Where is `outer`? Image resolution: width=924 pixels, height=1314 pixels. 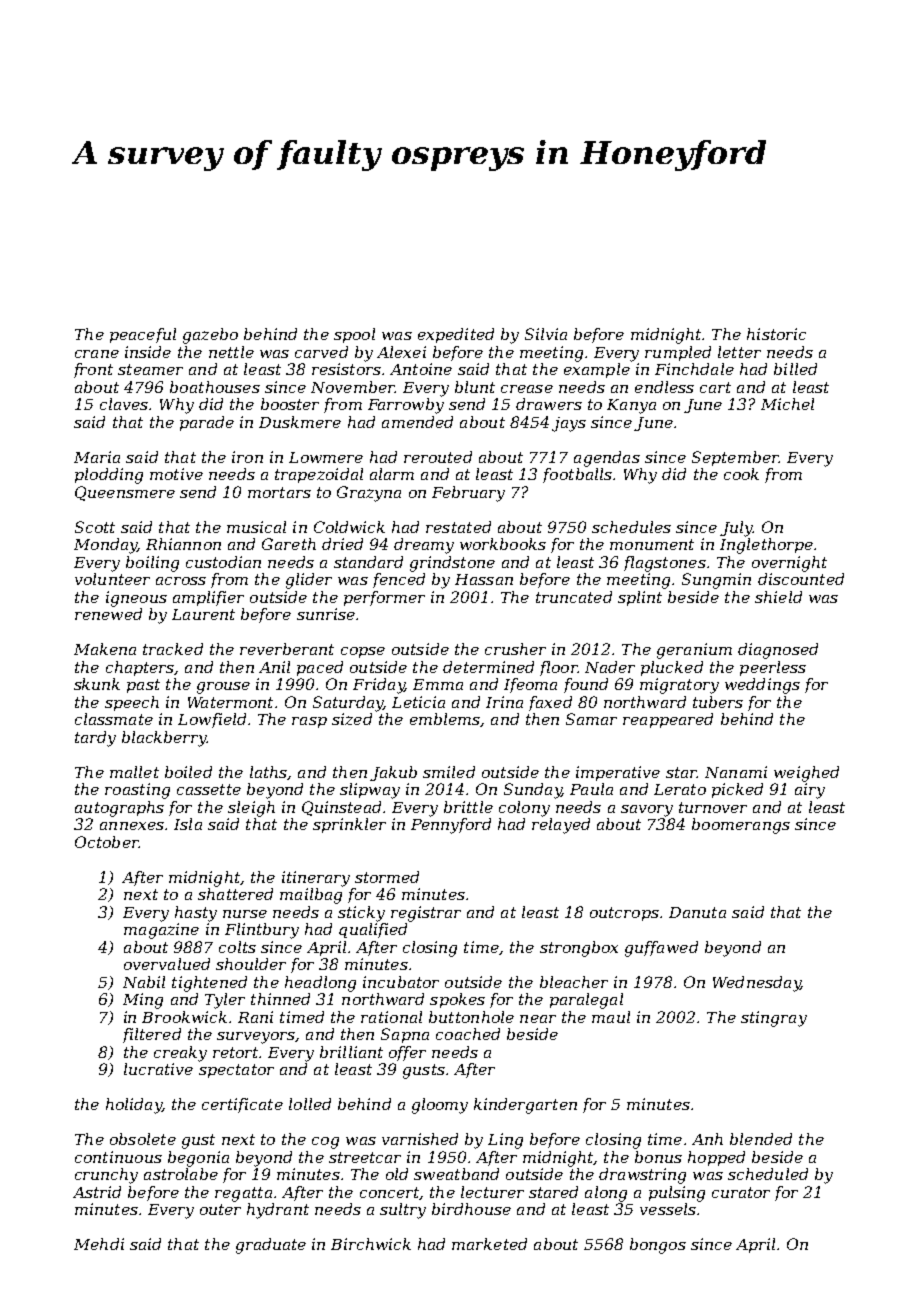 outer is located at coordinates (220, 1209).
